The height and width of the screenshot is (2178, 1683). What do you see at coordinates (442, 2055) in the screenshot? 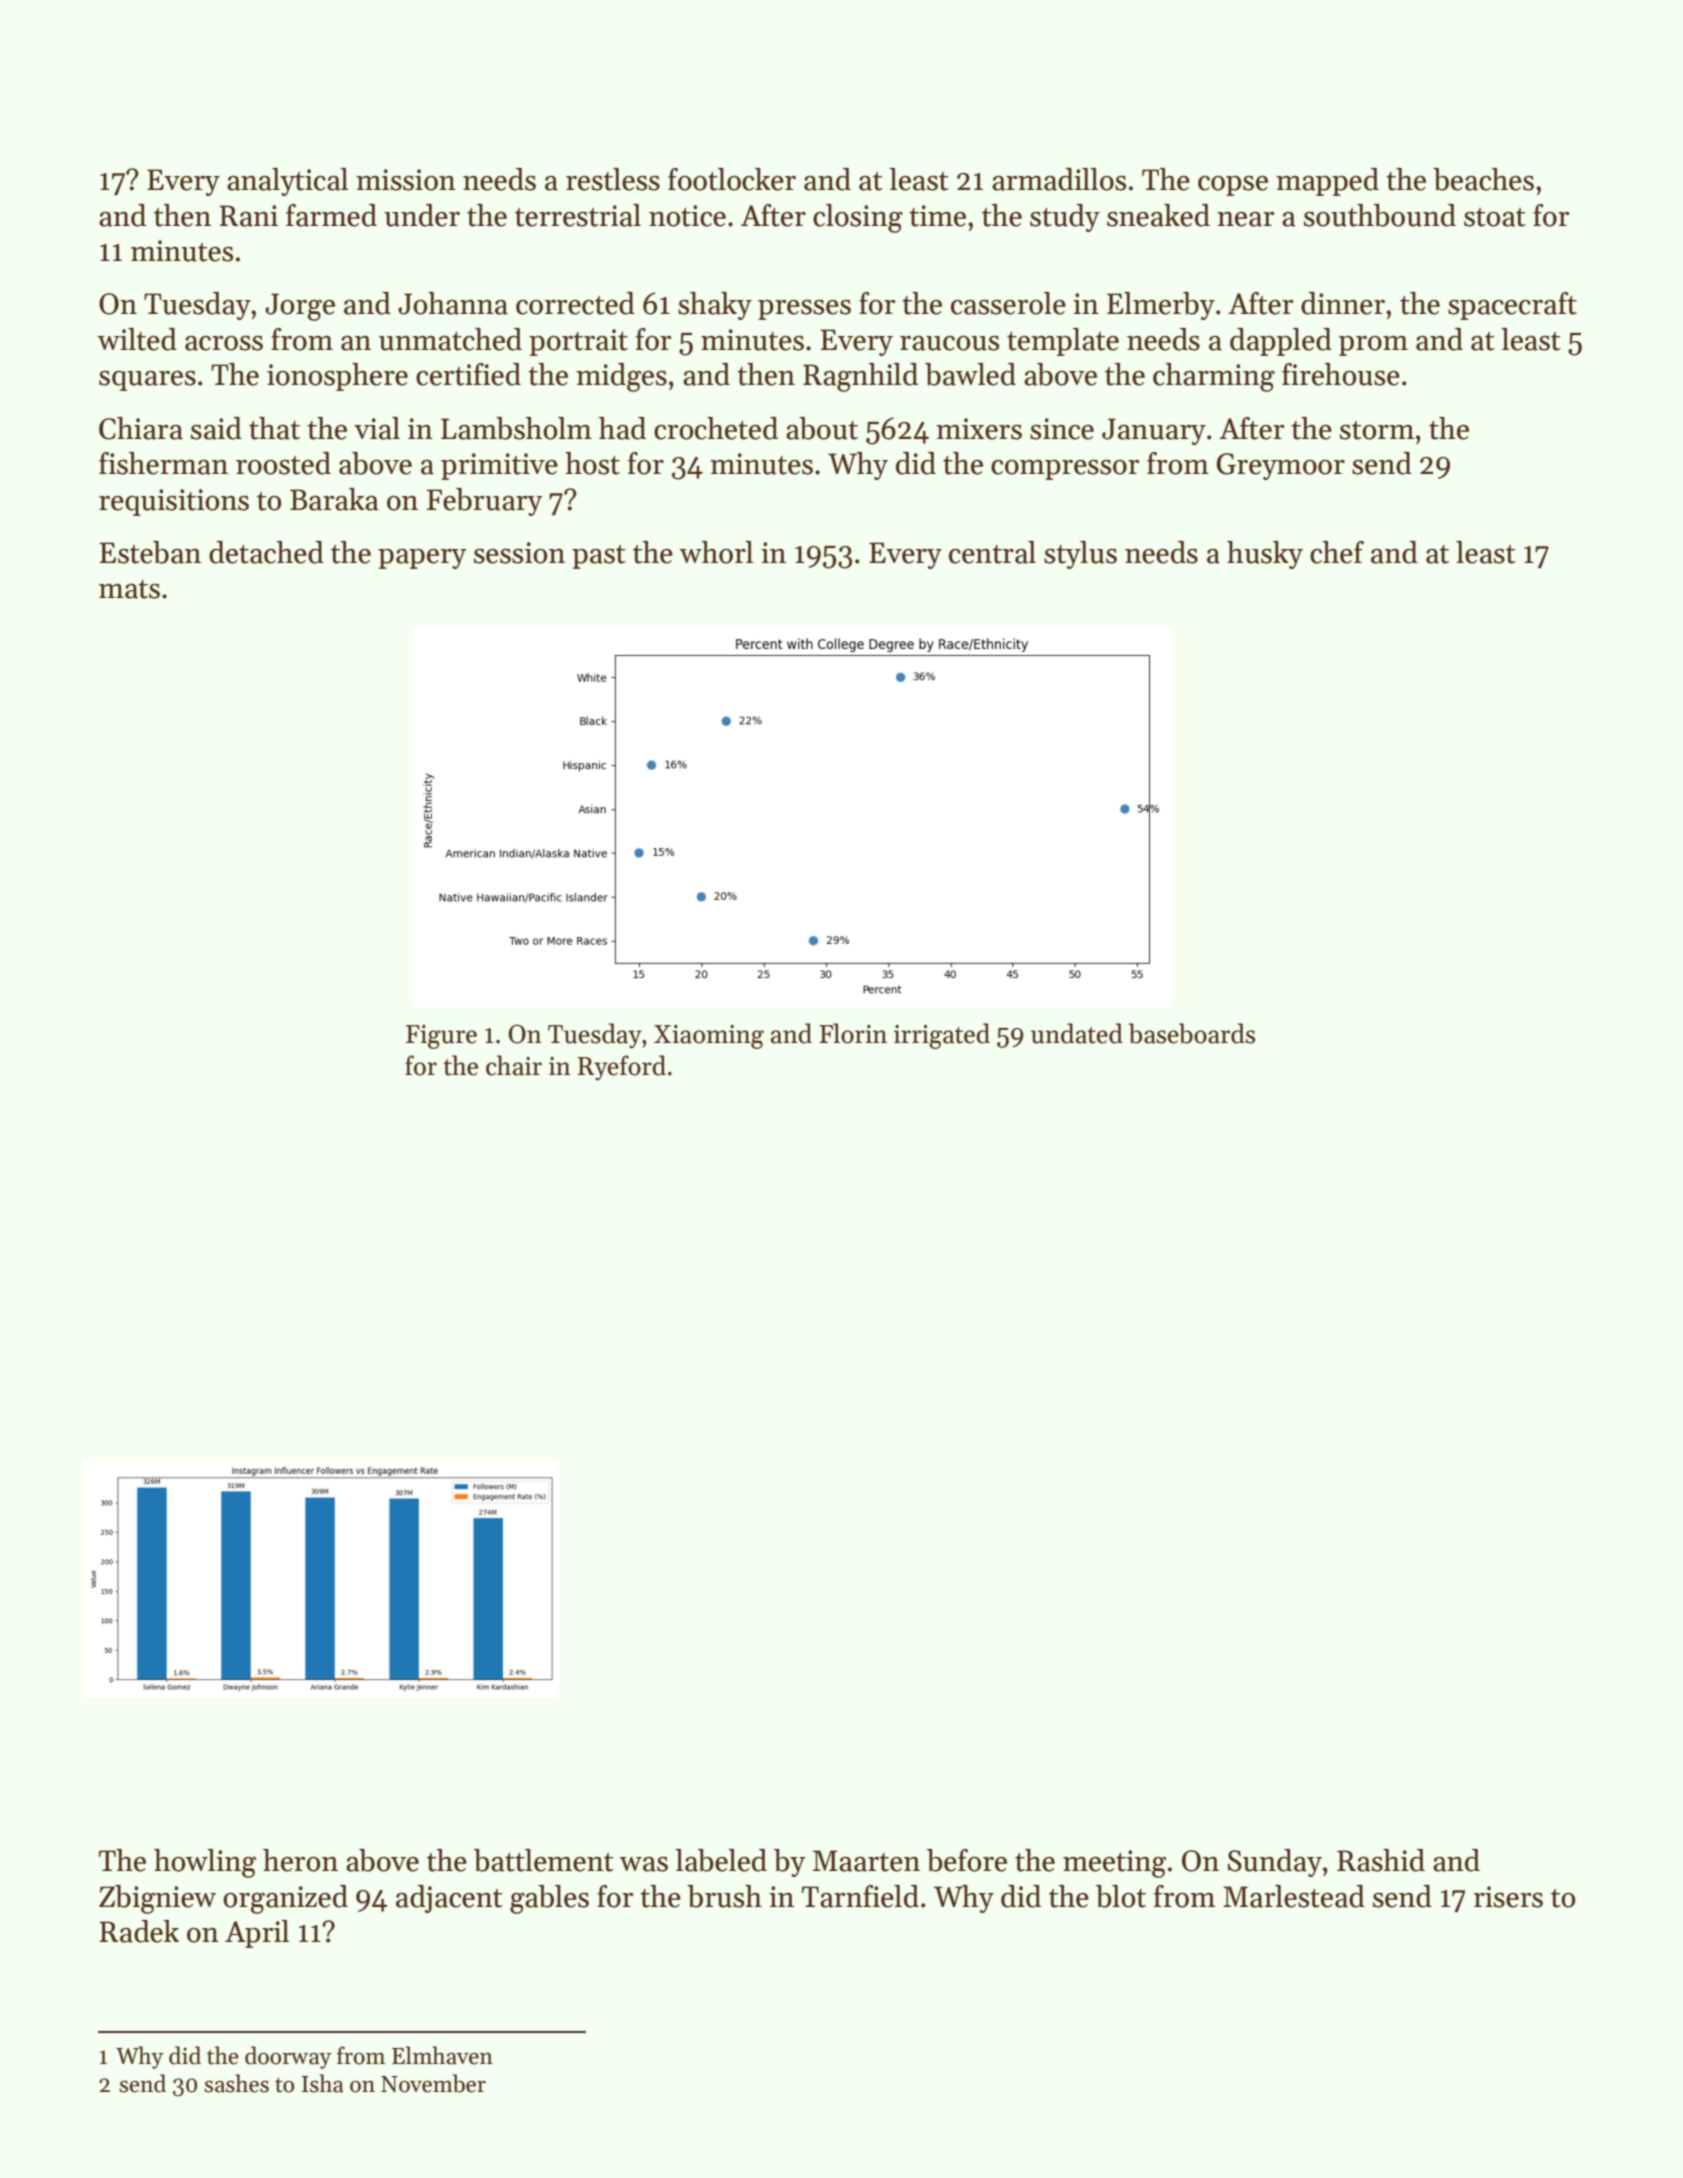
I see `Elmhaven` at bounding box center [442, 2055].
